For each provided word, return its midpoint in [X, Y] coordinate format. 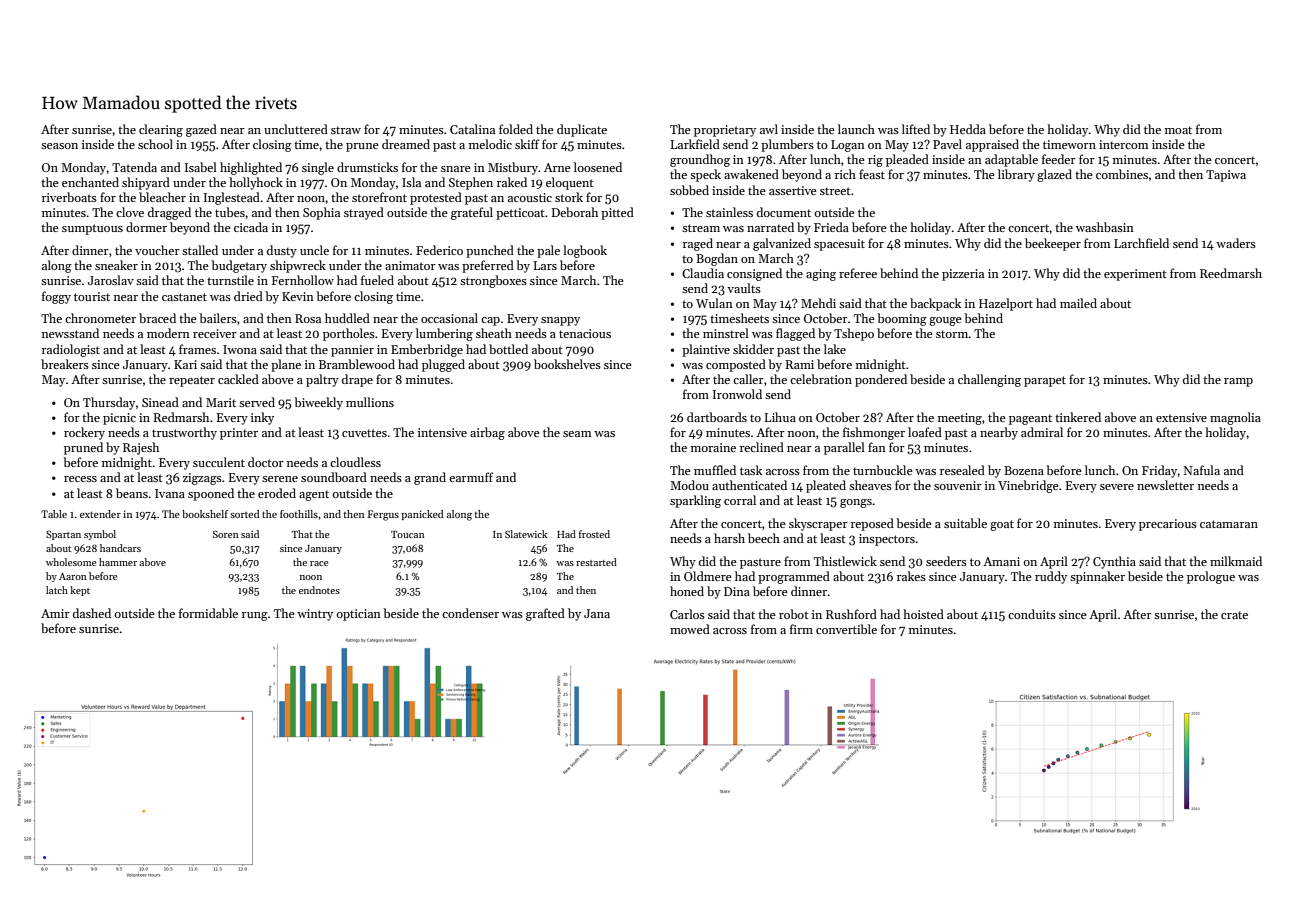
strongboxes [493, 281]
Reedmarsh [1231, 273]
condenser [470, 613]
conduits [1032, 614]
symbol [100, 535]
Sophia [321, 213]
